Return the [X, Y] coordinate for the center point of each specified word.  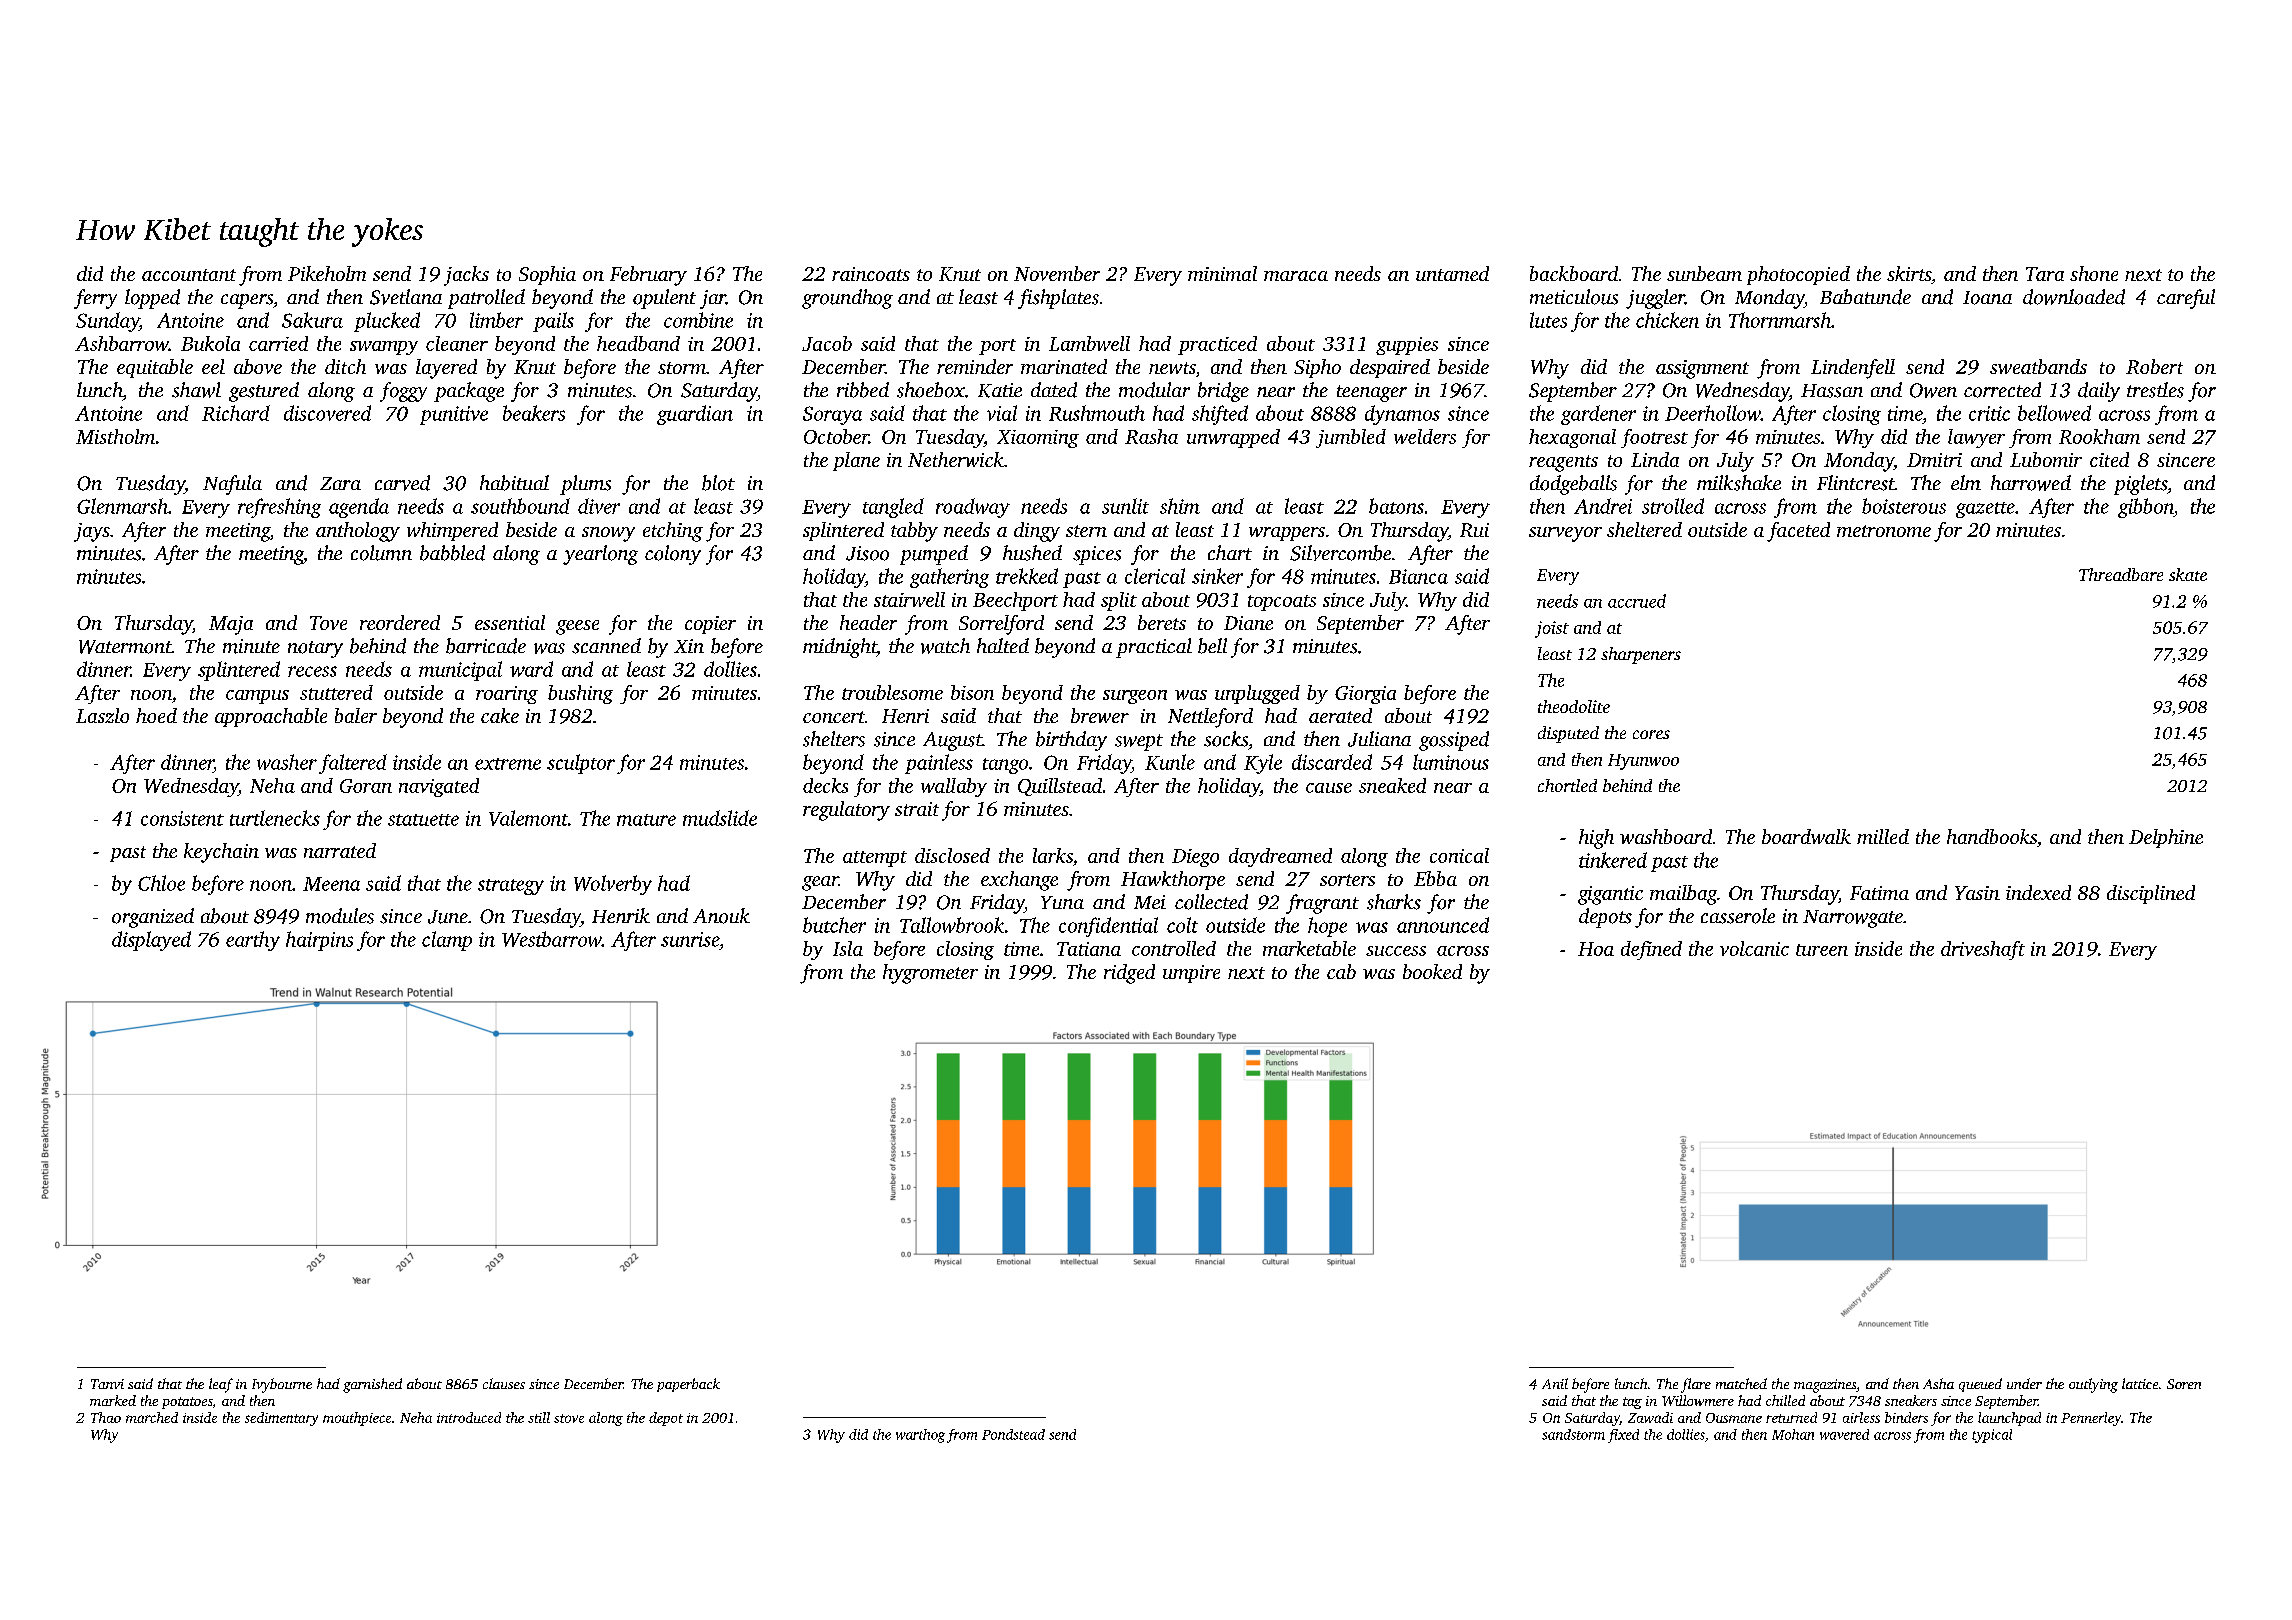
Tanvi [107, 1384]
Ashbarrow [122, 343]
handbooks [1992, 836]
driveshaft [1983, 950]
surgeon [1135, 697]
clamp [447, 941]
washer [287, 762]
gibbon [2146, 508]
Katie [1000, 390]
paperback [688, 1385]
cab [1341, 971]
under [2024, 1383]
